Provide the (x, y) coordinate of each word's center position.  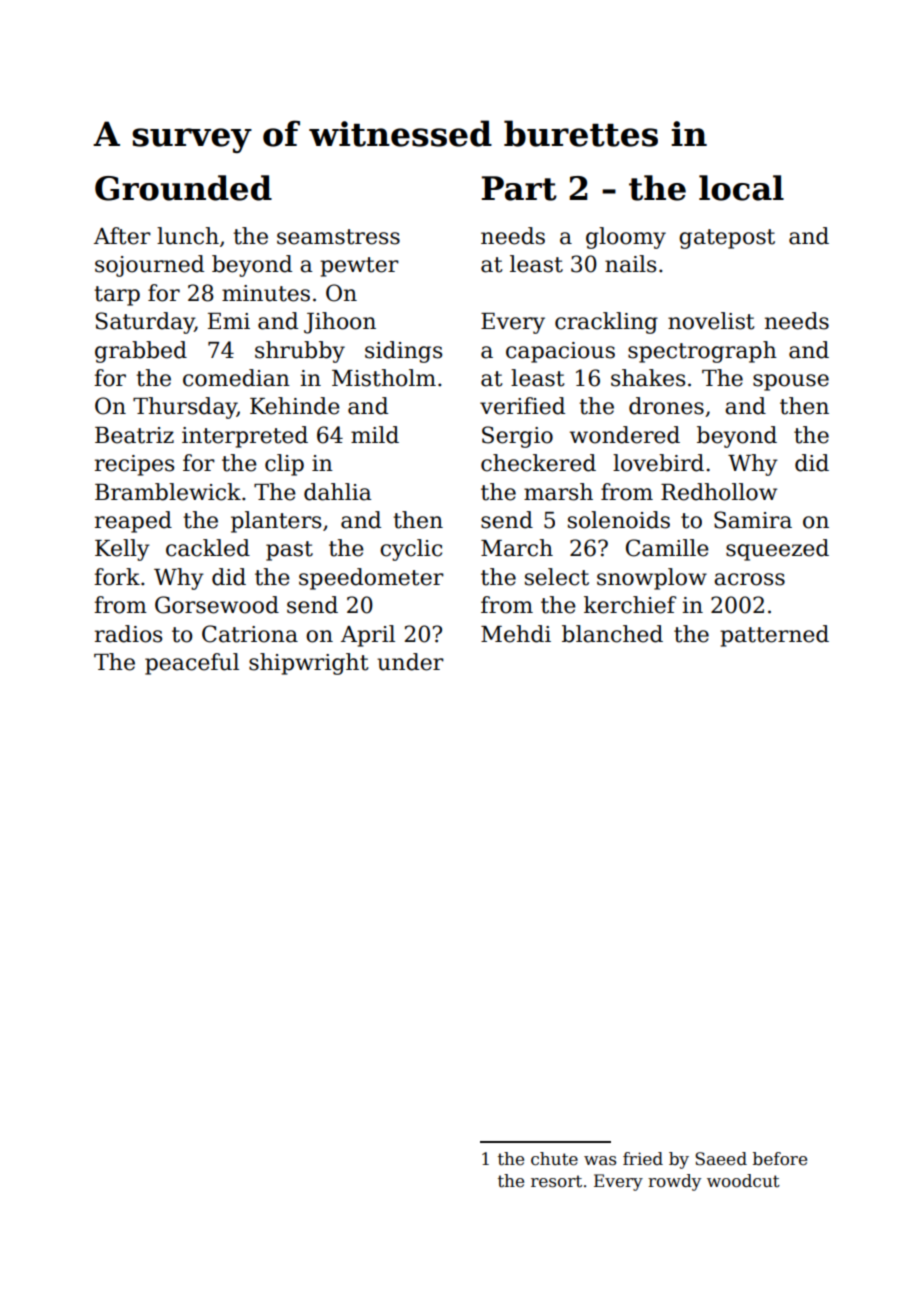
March (517, 548)
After (122, 236)
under (410, 662)
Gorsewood (217, 605)
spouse (791, 382)
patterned (774, 636)
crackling (606, 323)
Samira (753, 520)
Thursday (185, 408)
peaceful (192, 664)
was (600, 1161)
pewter (359, 267)
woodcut (743, 1181)
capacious (560, 352)
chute (554, 1159)
